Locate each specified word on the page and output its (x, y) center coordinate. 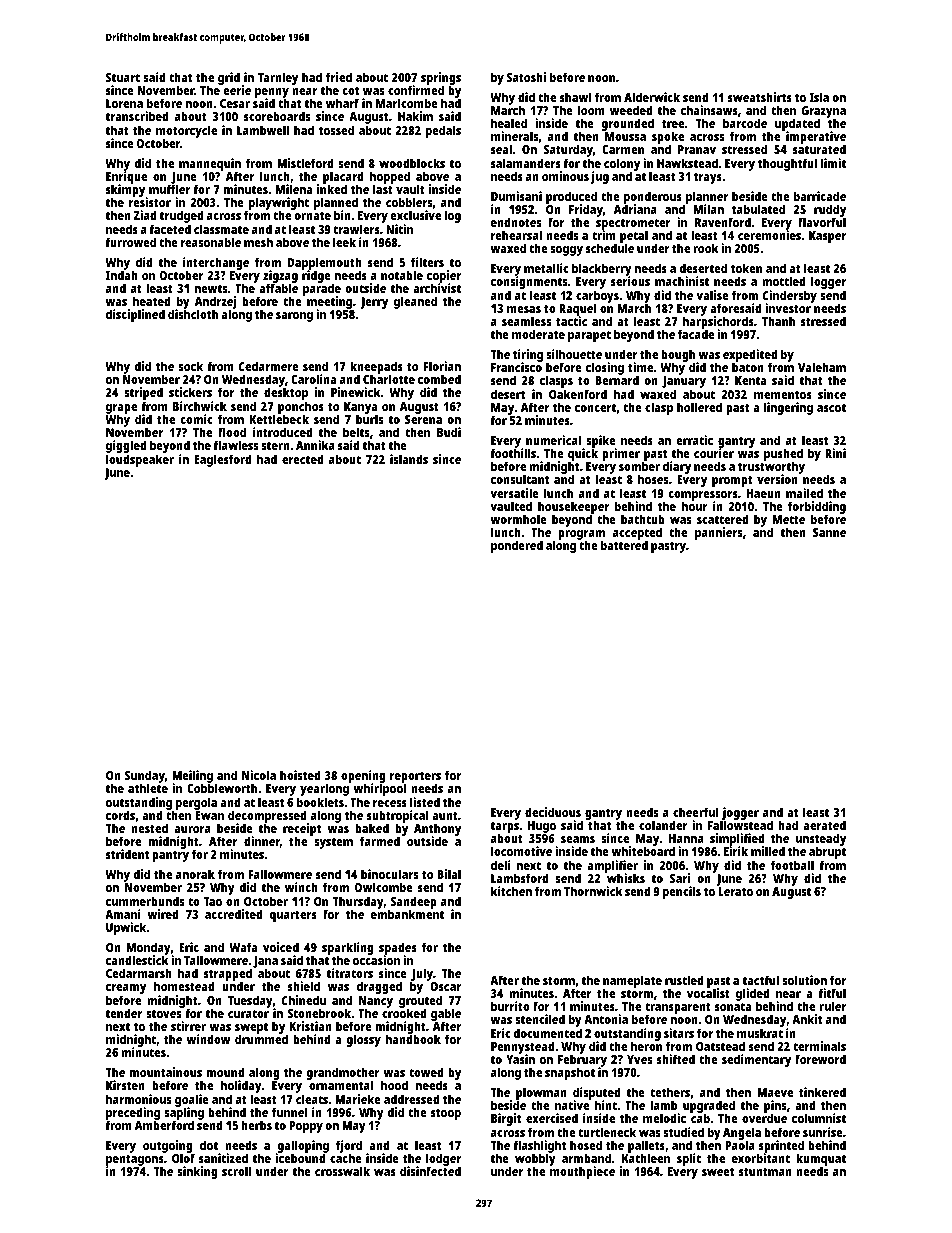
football (792, 865)
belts (356, 432)
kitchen (511, 891)
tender (124, 1013)
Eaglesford (223, 460)
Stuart (123, 77)
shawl (576, 97)
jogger (739, 814)
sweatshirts (760, 97)
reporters (415, 778)
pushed (783, 455)
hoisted (300, 775)
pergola (196, 803)
